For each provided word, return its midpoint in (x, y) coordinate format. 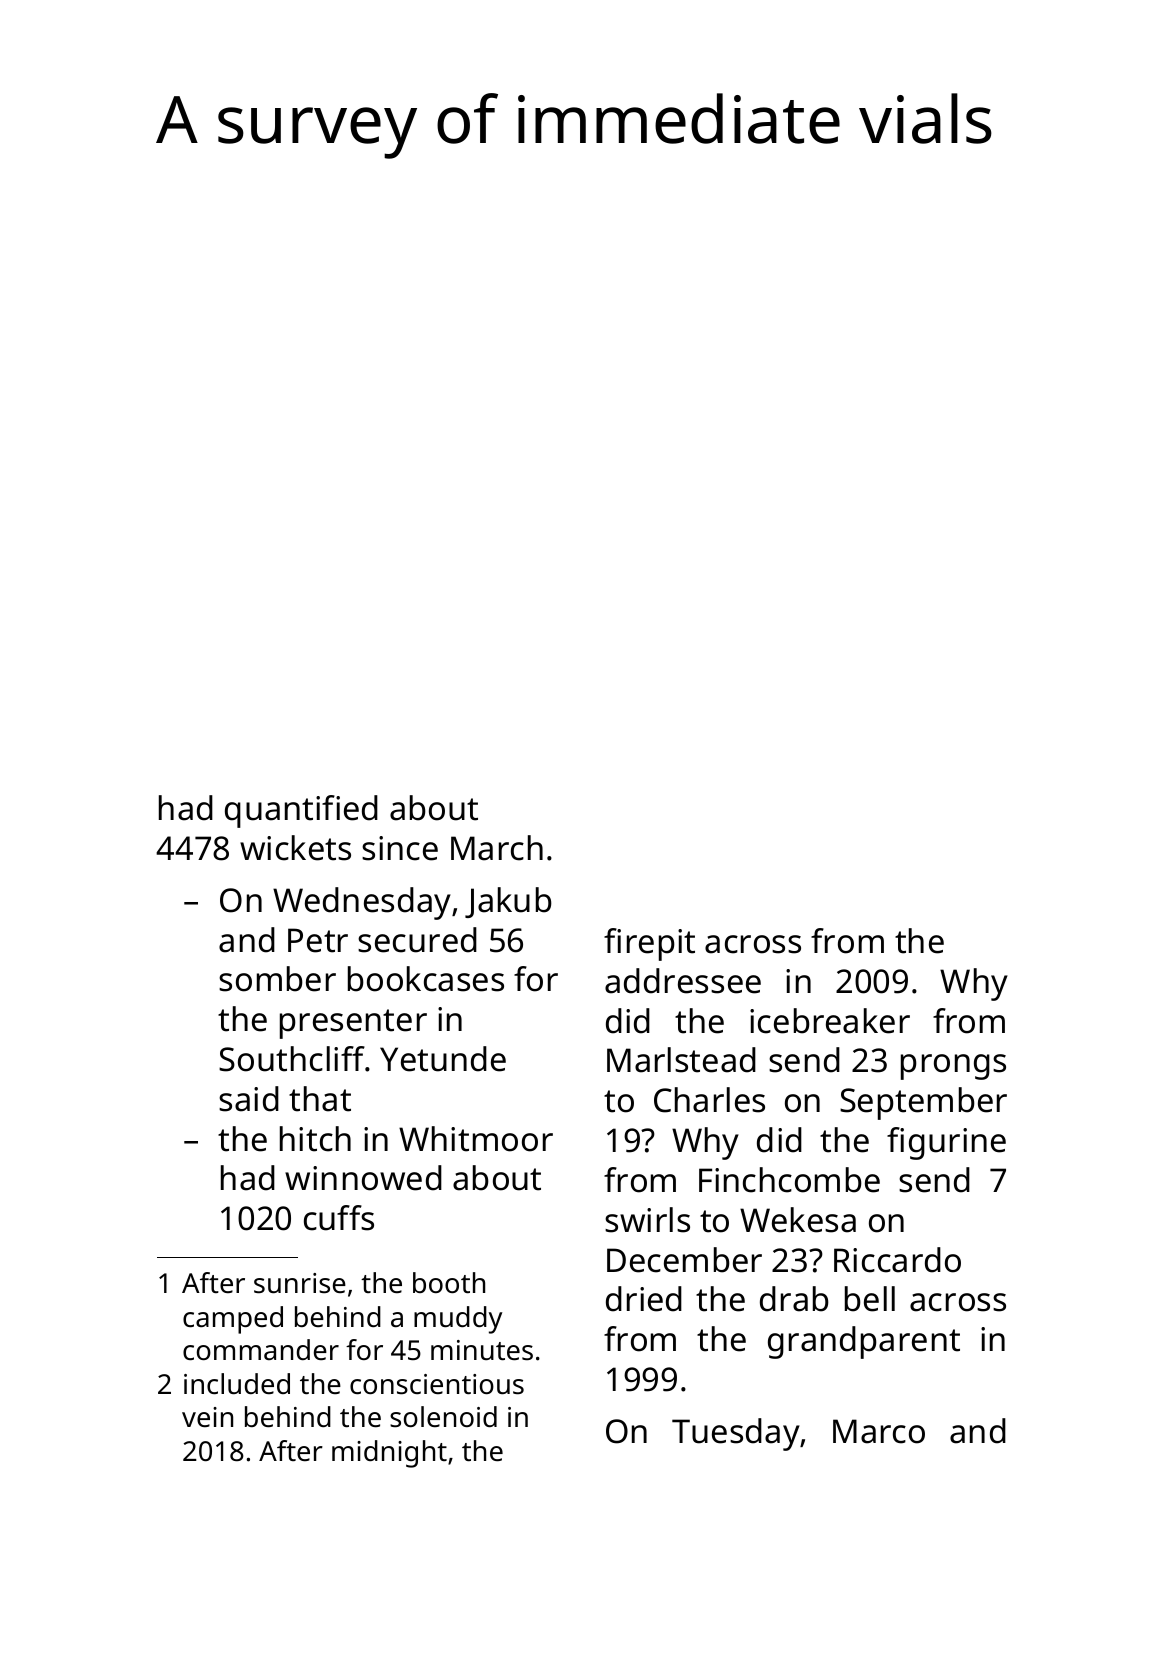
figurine (946, 1143)
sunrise (300, 1283)
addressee (683, 981)
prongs (953, 1067)
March (497, 848)
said (249, 1099)
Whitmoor (476, 1139)
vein (207, 1417)
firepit (649, 944)
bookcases (426, 979)
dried (644, 1299)
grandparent (864, 1342)
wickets (295, 848)
